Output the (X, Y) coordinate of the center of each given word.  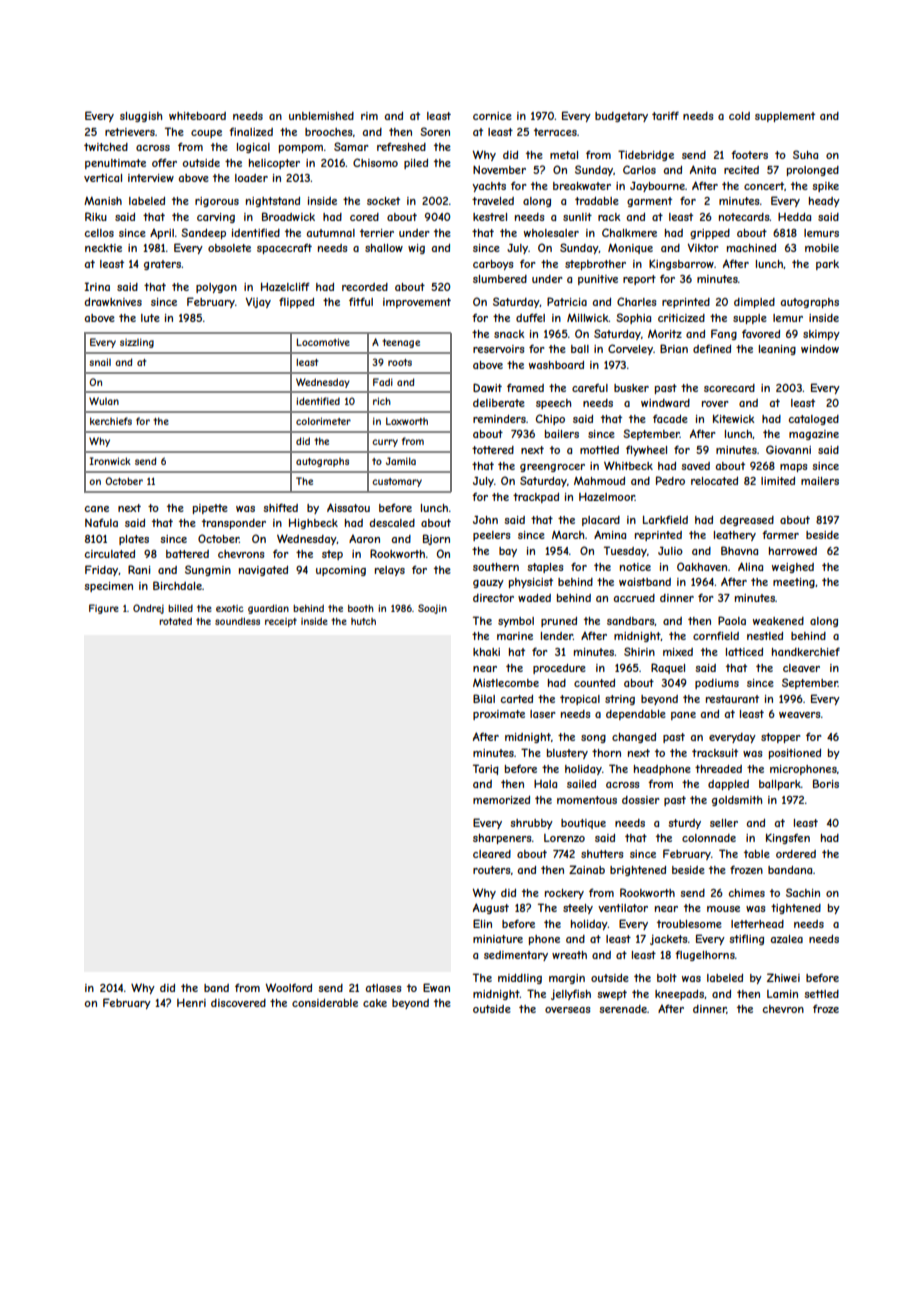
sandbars (631, 621)
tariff (665, 115)
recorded (365, 287)
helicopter (274, 164)
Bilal (484, 698)
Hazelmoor (607, 496)
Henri (191, 1002)
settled (821, 994)
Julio (670, 551)
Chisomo (375, 162)
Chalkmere (629, 232)
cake (375, 1003)
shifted (280, 507)
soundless (237, 621)
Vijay (258, 302)
